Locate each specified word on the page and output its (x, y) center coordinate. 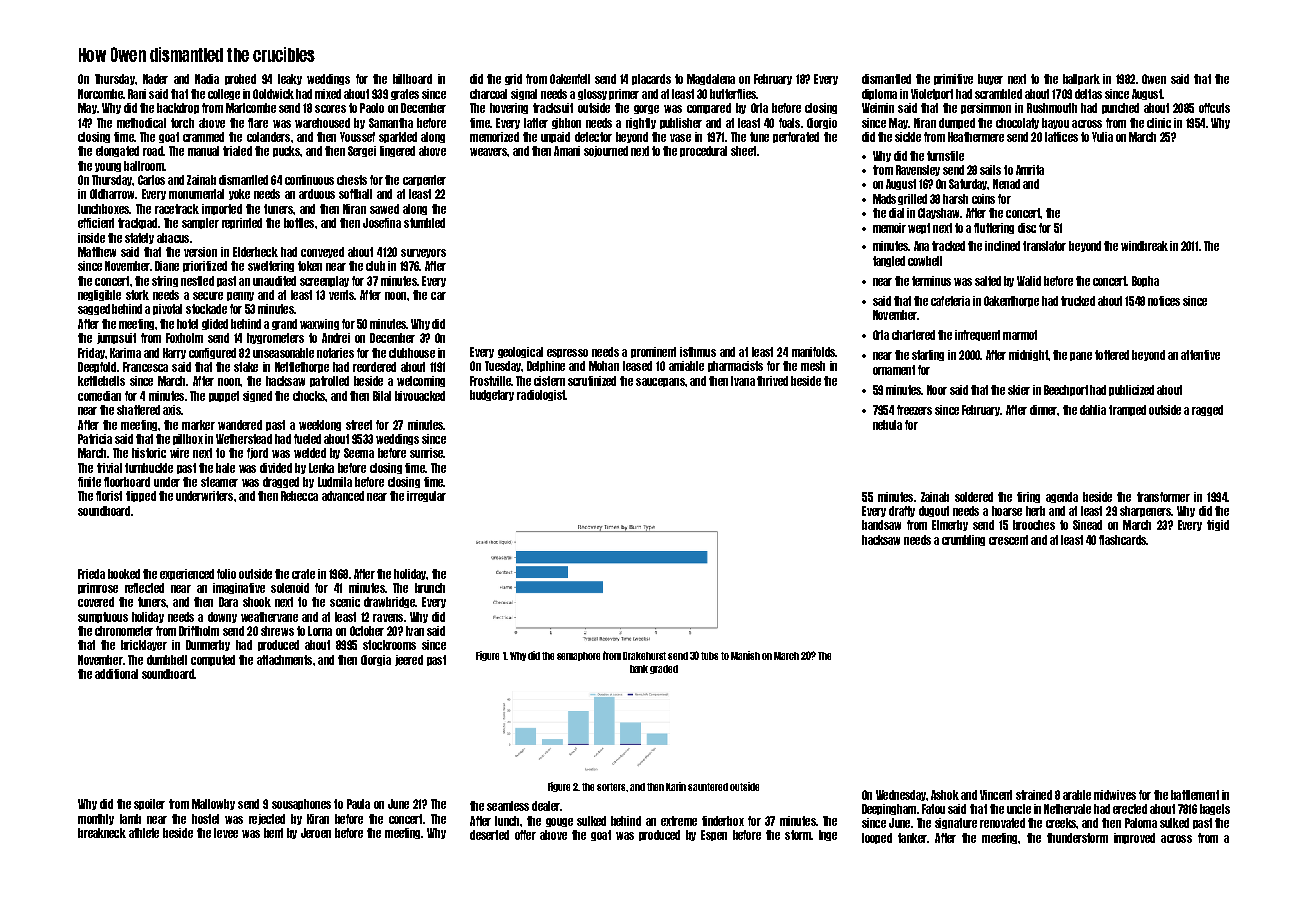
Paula (358, 804)
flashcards (1122, 540)
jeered (409, 660)
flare (258, 123)
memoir (889, 228)
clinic (1159, 123)
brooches (1034, 525)
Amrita (1030, 170)
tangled (889, 261)
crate (303, 574)
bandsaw (881, 525)
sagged (94, 309)
